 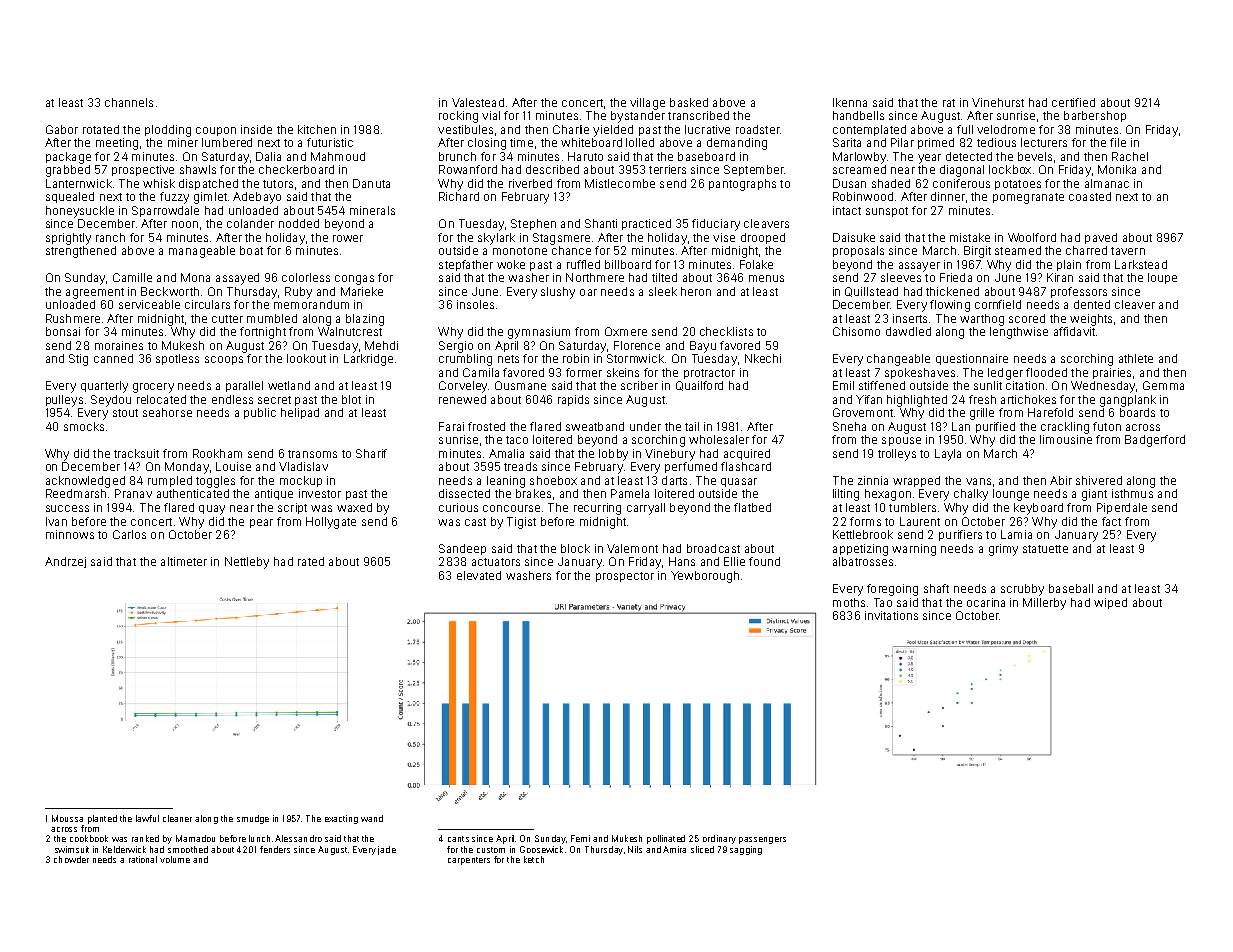 I want to click on Moussa, so click(x=67, y=818).
